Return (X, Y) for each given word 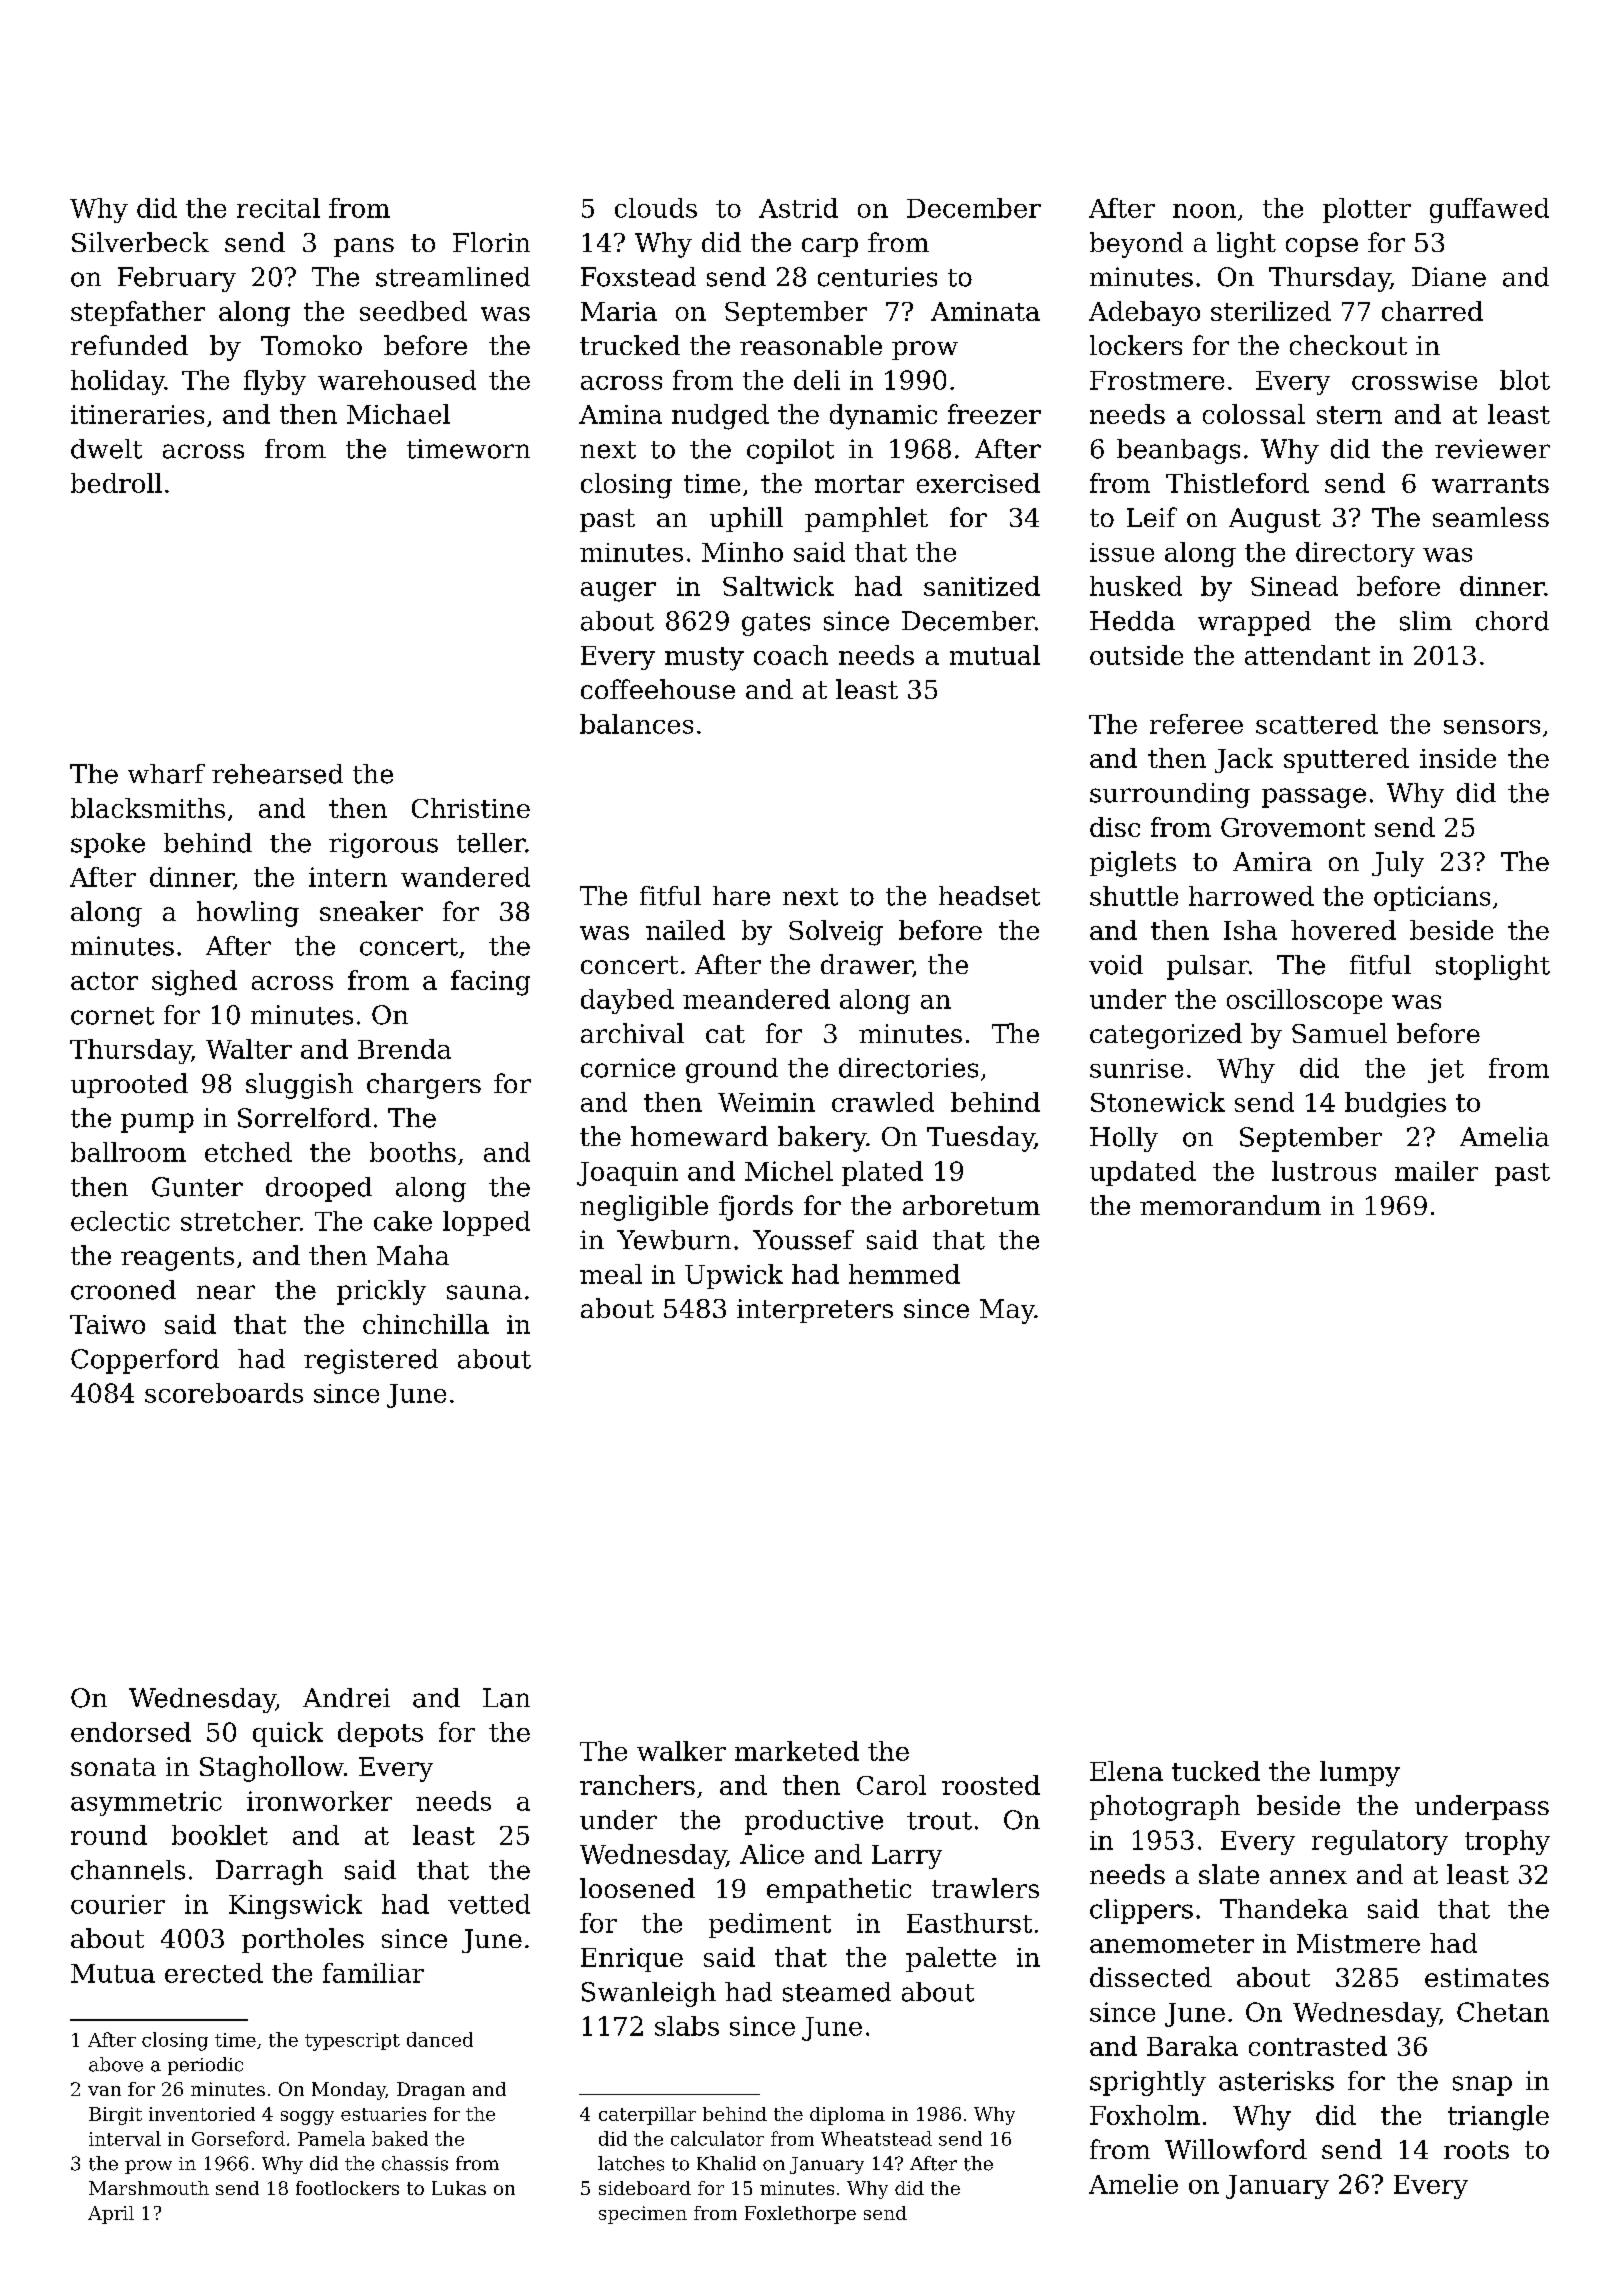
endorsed (131, 1732)
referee (1196, 724)
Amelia (1504, 1137)
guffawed (1489, 210)
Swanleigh (649, 1994)
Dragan (431, 2091)
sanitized (982, 586)
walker (681, 1751)
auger (618, 592)
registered (371, 1361)
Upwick (734, 1276)
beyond (1136, 245)
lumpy (1360, 1774)
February (177, 279)
